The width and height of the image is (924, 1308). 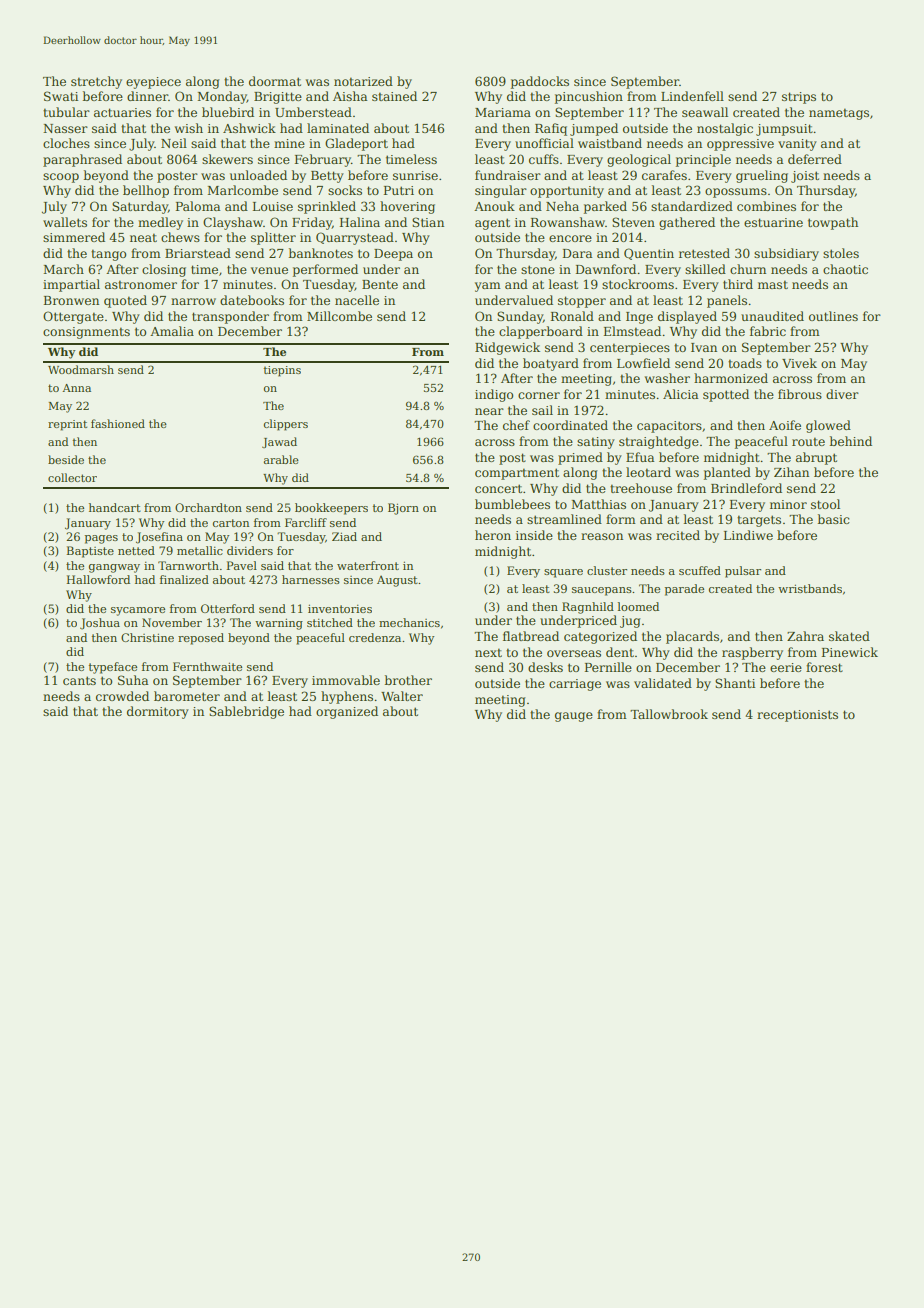 I want to click on basic, so click(x=834, y=519).
